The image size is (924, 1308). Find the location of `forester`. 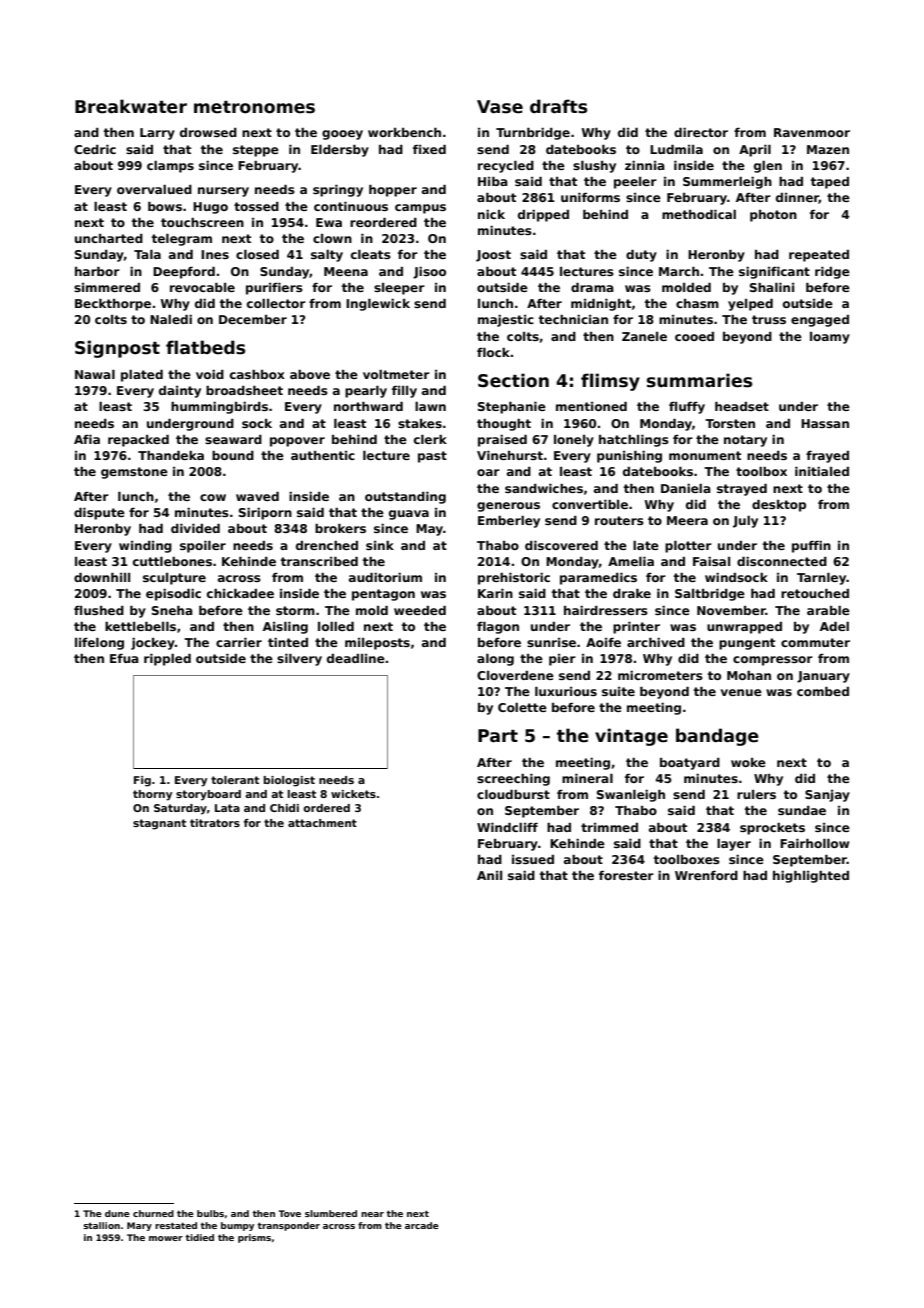

forester is located at coordinates (626, 875).
